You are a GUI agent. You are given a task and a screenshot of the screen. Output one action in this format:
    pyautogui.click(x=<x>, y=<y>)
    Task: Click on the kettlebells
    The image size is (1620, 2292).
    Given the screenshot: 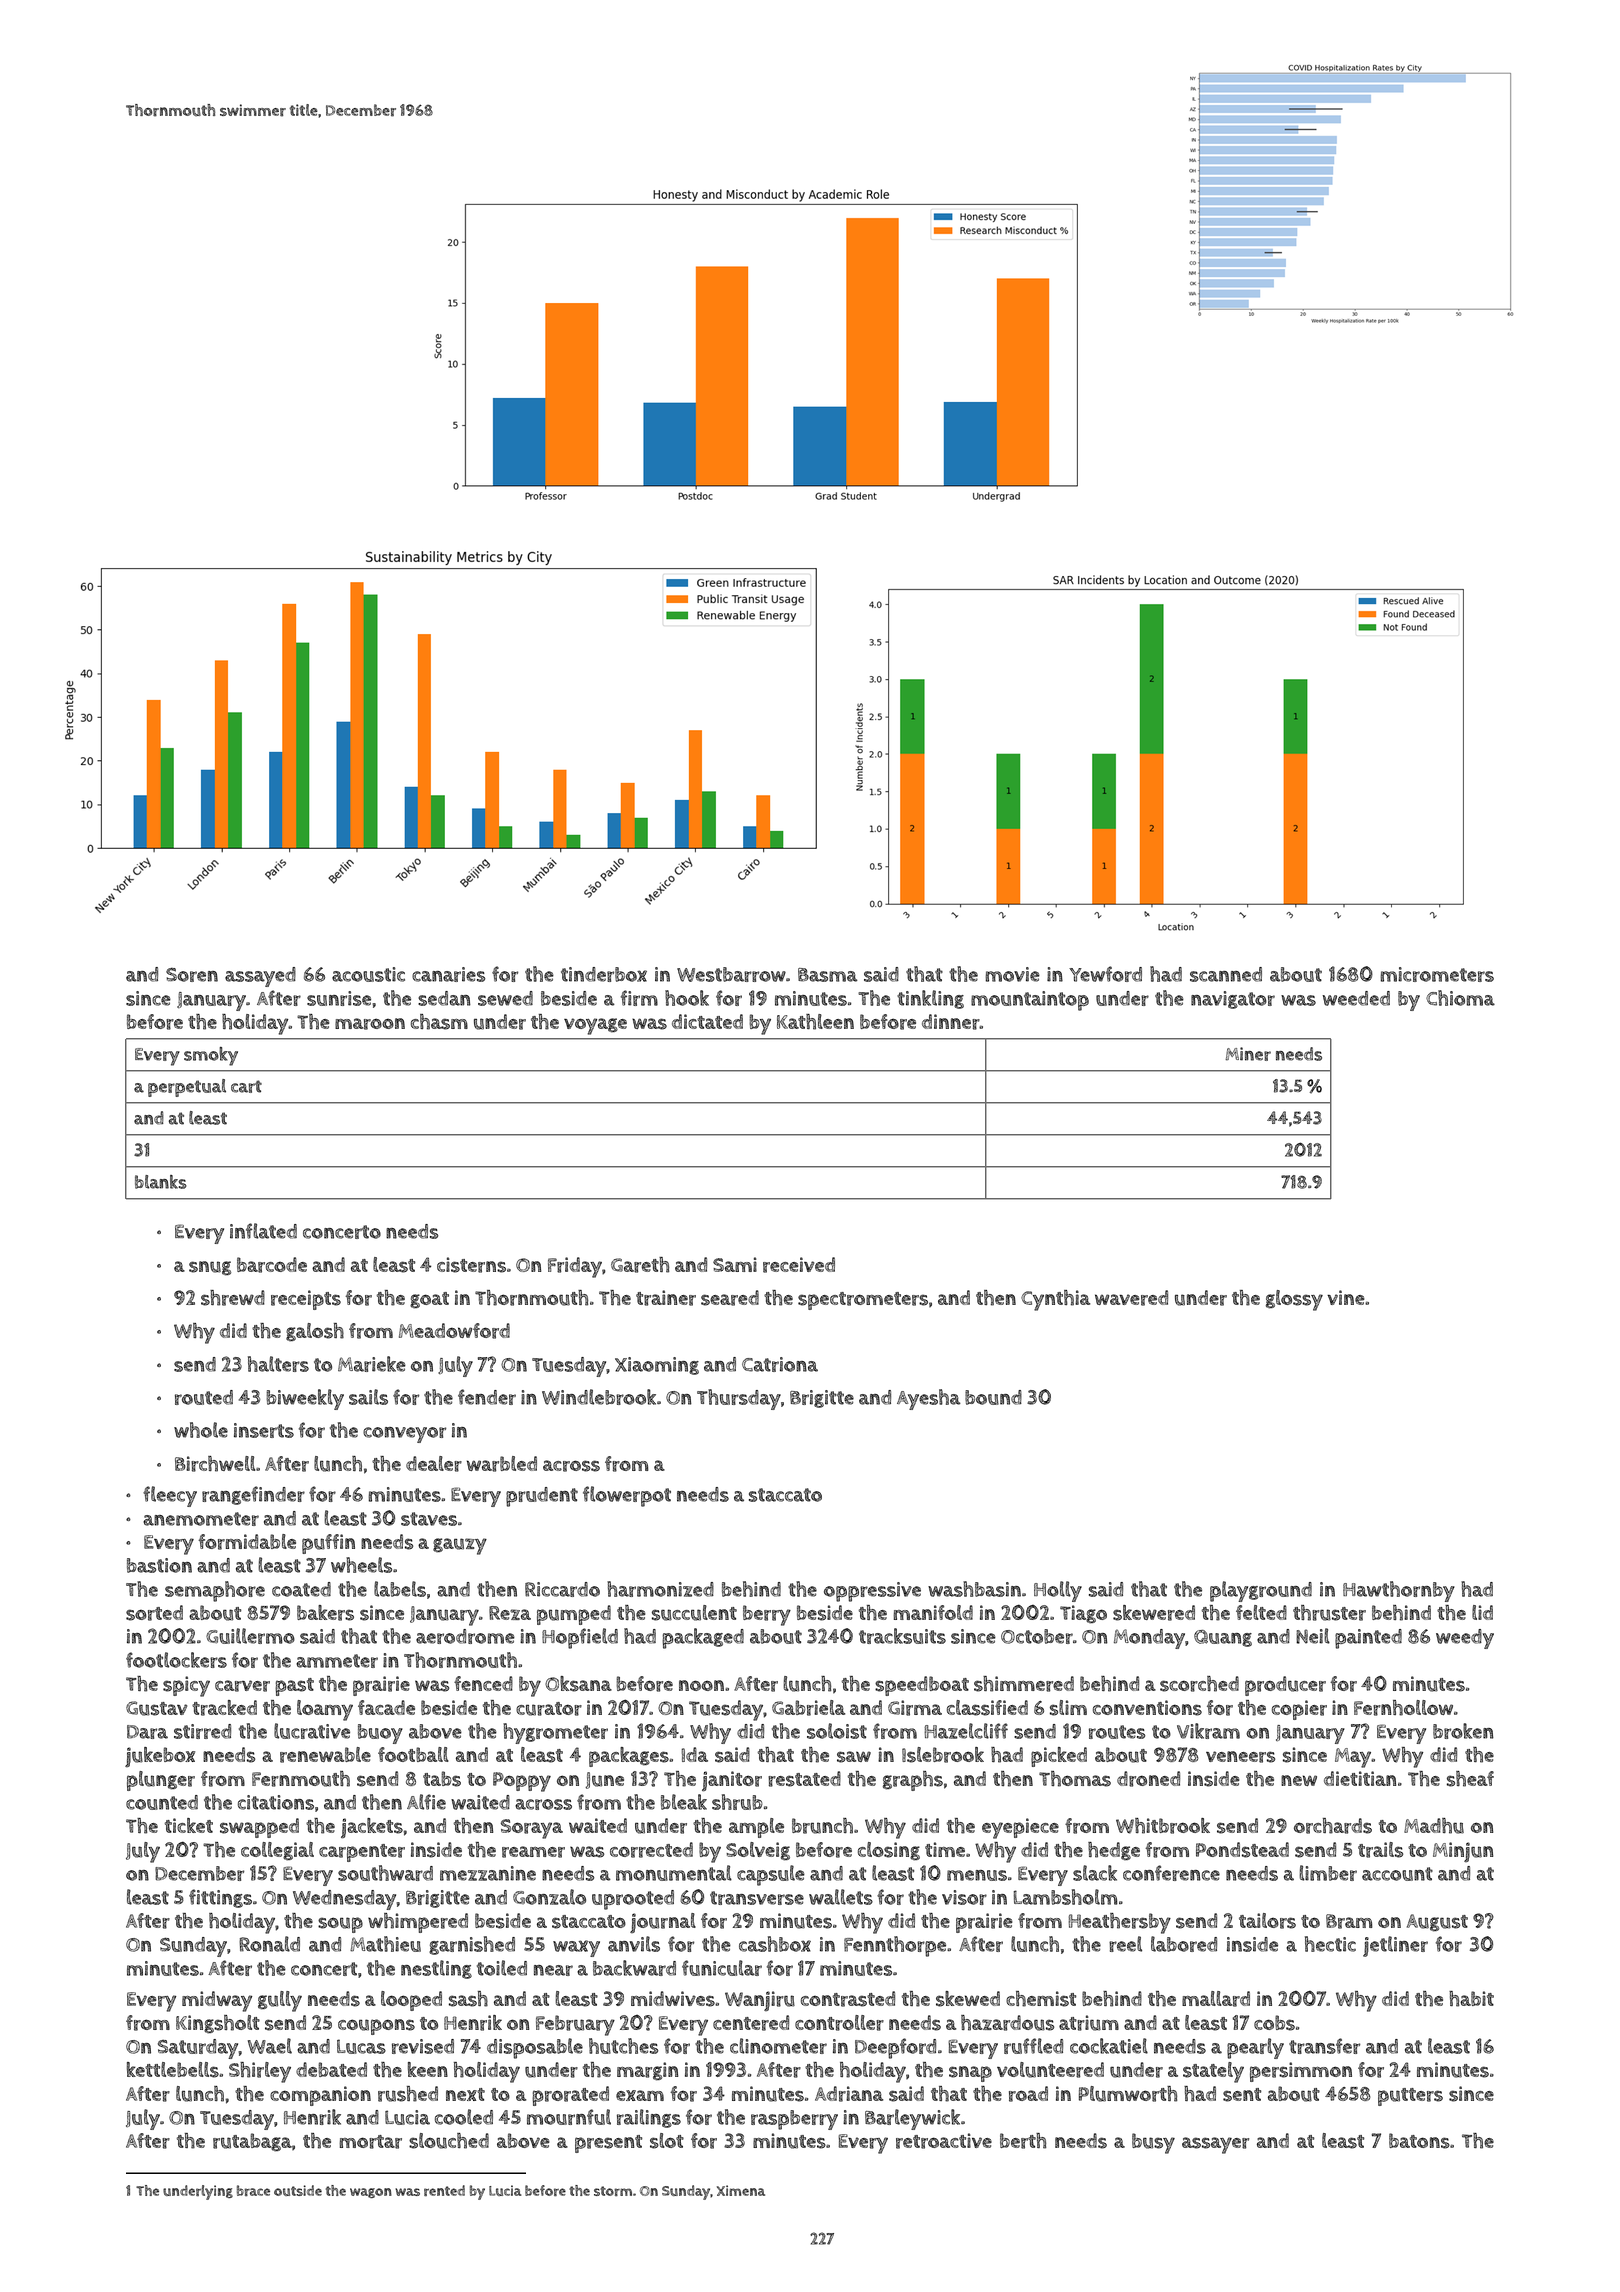 What is the action you would take?
    pyautogui.click(x=173, y=2070)
